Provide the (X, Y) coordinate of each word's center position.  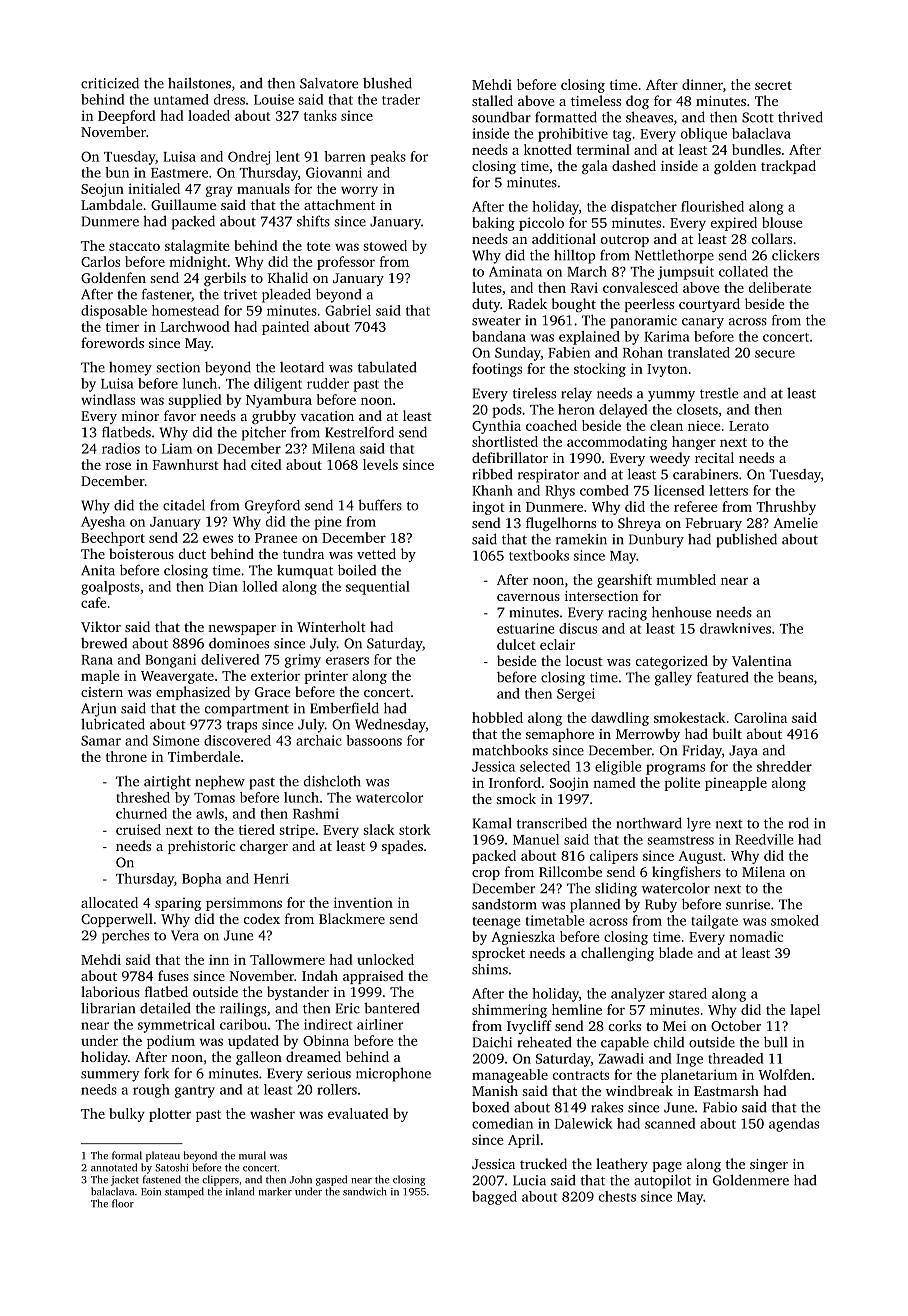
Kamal (492, 823)
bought (574, 305)
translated (699, 352)
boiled (357, 570)
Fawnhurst (185, 464)
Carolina (760, 717)
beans (795, 677)
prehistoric (201, 847)
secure (775, 354)
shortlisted (505, 441)
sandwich (365, 1191)
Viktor (101, 626)
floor (123, 1203)
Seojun (102, 190)
